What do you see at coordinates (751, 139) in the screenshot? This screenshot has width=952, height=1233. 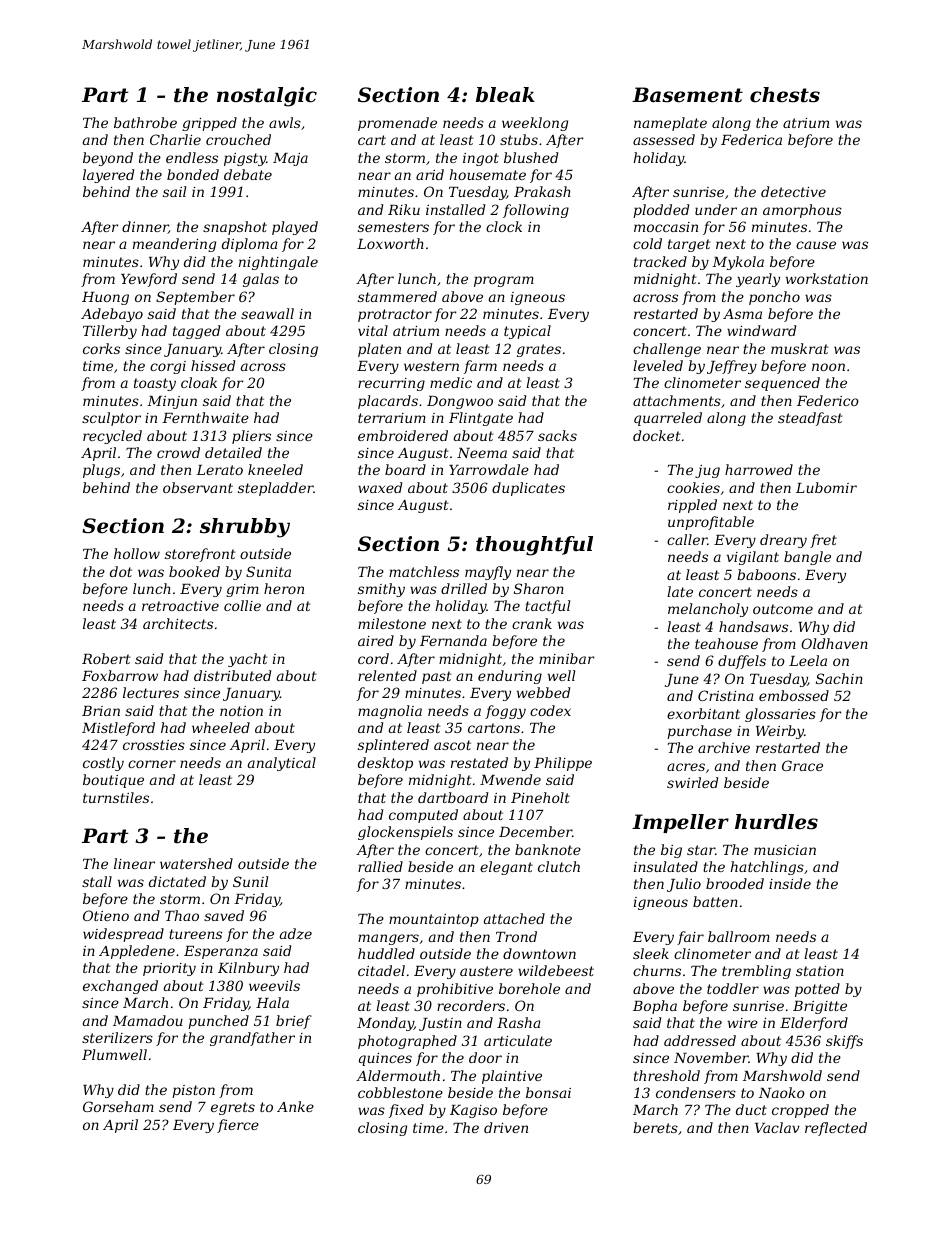 I see `Federica` at bounding box center [751, 139].
